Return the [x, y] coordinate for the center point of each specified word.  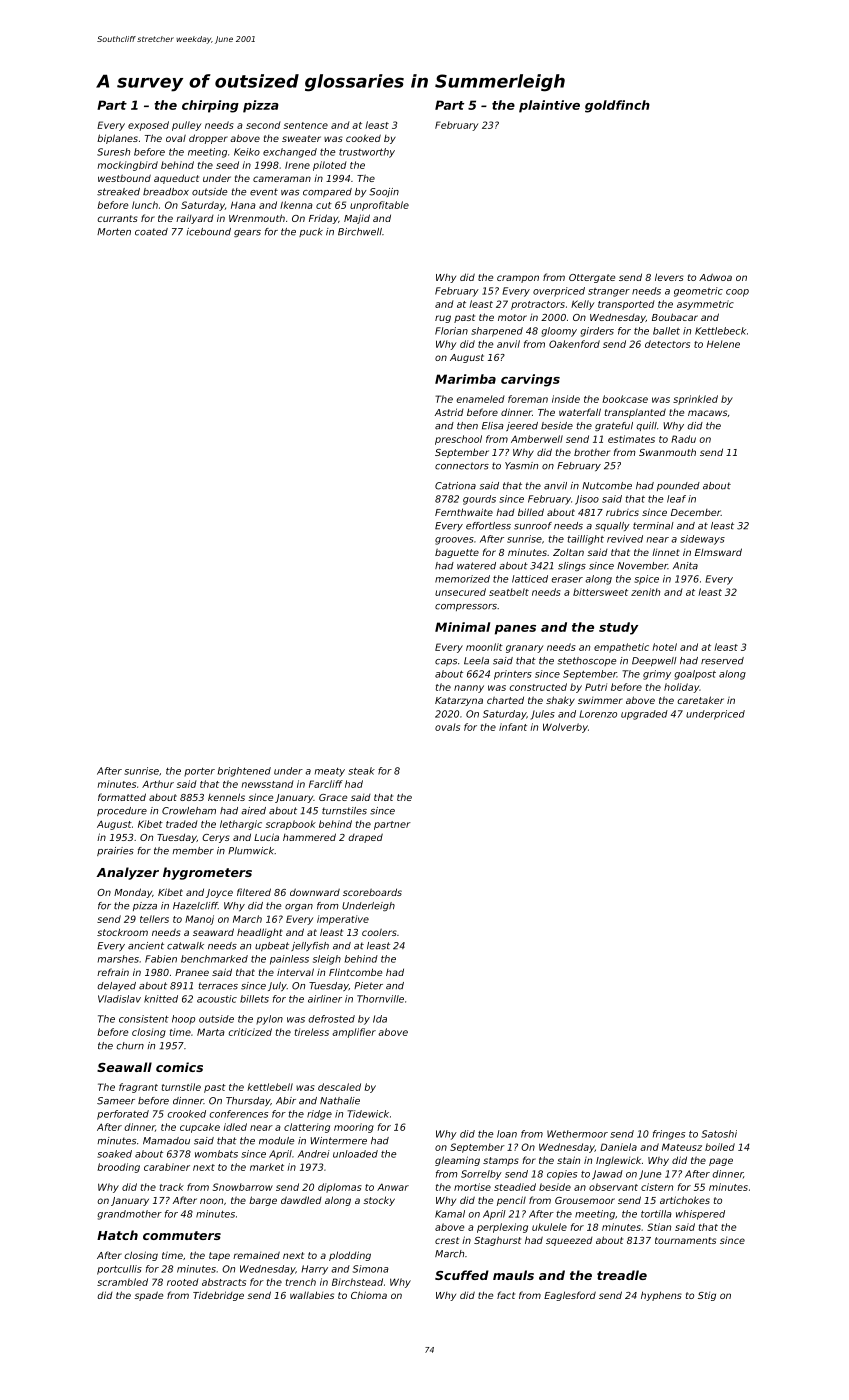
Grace [333, 797]
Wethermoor [577, 1134]
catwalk [185, 946]
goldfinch [617, 106]
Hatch [117, 1235]
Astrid [449, 412]
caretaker [701, 700]
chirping [210, 106]
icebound [208, 232]
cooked [363, 138]
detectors [667, 344]
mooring [354, 1128]
